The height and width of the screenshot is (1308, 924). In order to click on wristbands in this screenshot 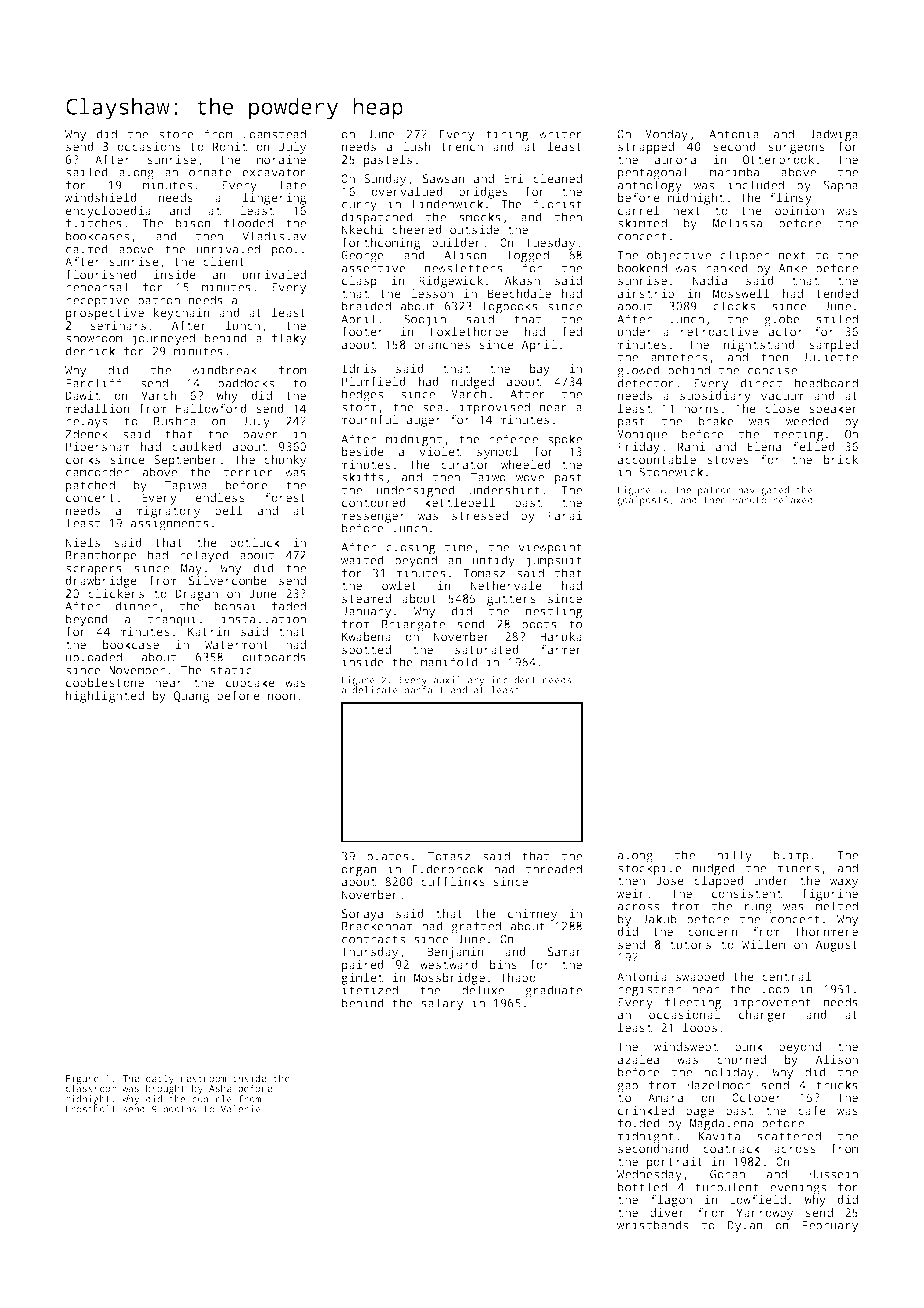, I will do `click(652, 1225)`.
